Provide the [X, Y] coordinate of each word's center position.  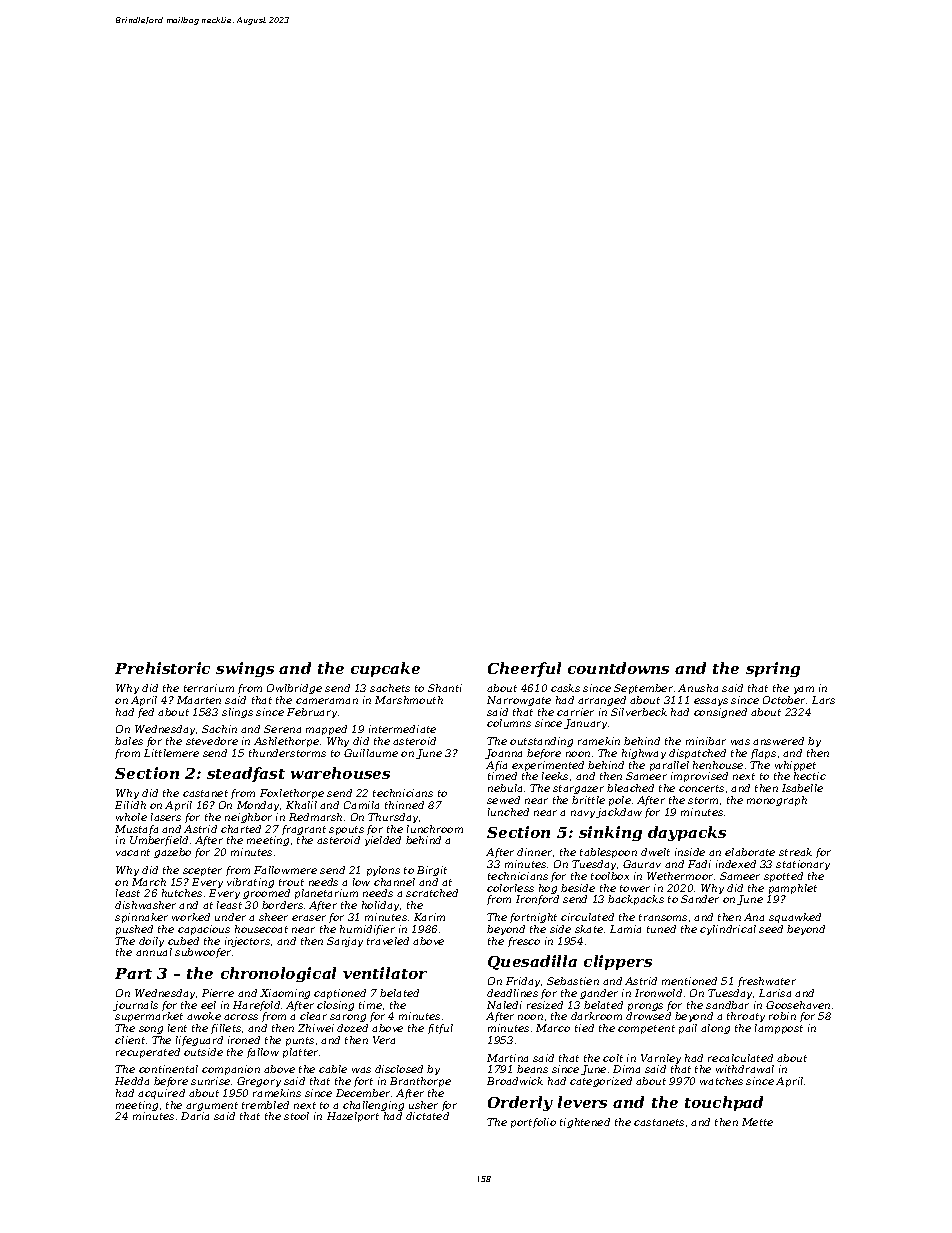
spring [773, 669]
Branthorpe [420, 1082]
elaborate [750, 852]
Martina [507, 1058]
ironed [244, 1040]
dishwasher [145, 905]
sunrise [210, 1081]
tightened [585, 1123]
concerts [701, 788]
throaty [746, 1017]
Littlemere [171, 753]
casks [565, 688]
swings [245, 669]
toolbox [610, 876]
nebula [505, 788]
